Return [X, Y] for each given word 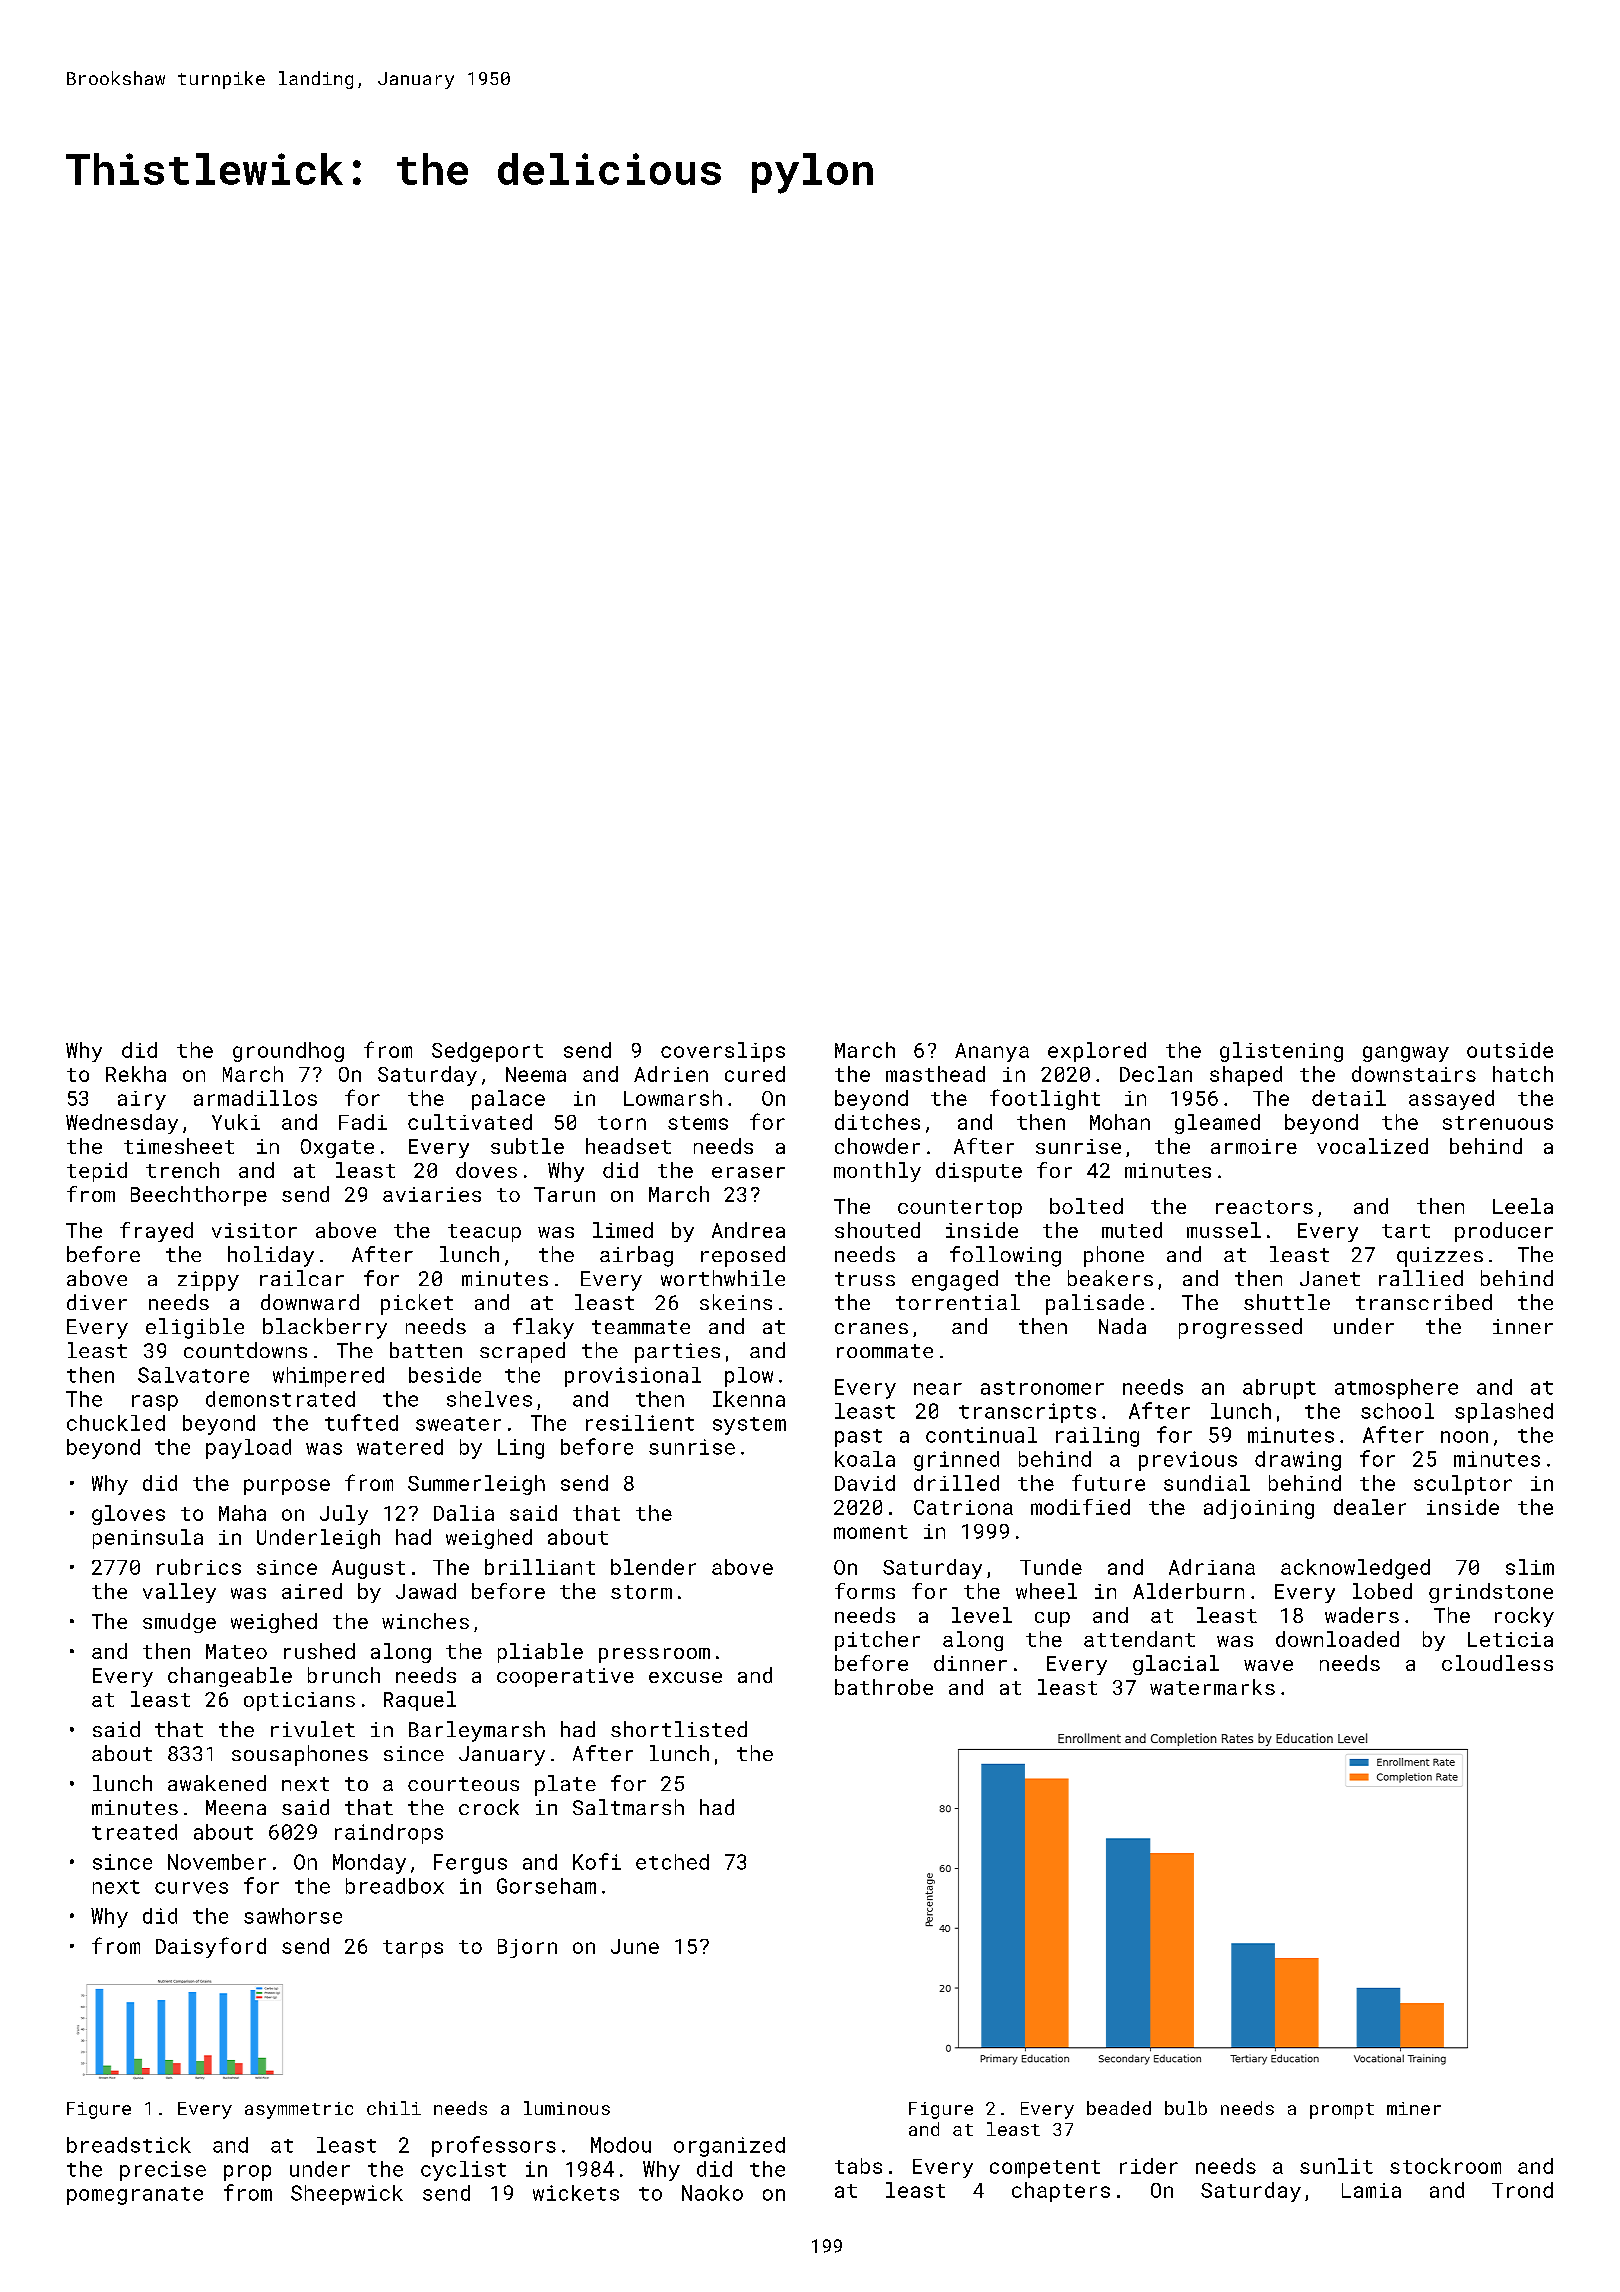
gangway [1406, 1054]
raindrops [389, 1834]
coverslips [723, 1052]
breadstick [129, 2145]
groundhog [288, 1052]
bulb [1186, 2108]
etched [672, 1862]
